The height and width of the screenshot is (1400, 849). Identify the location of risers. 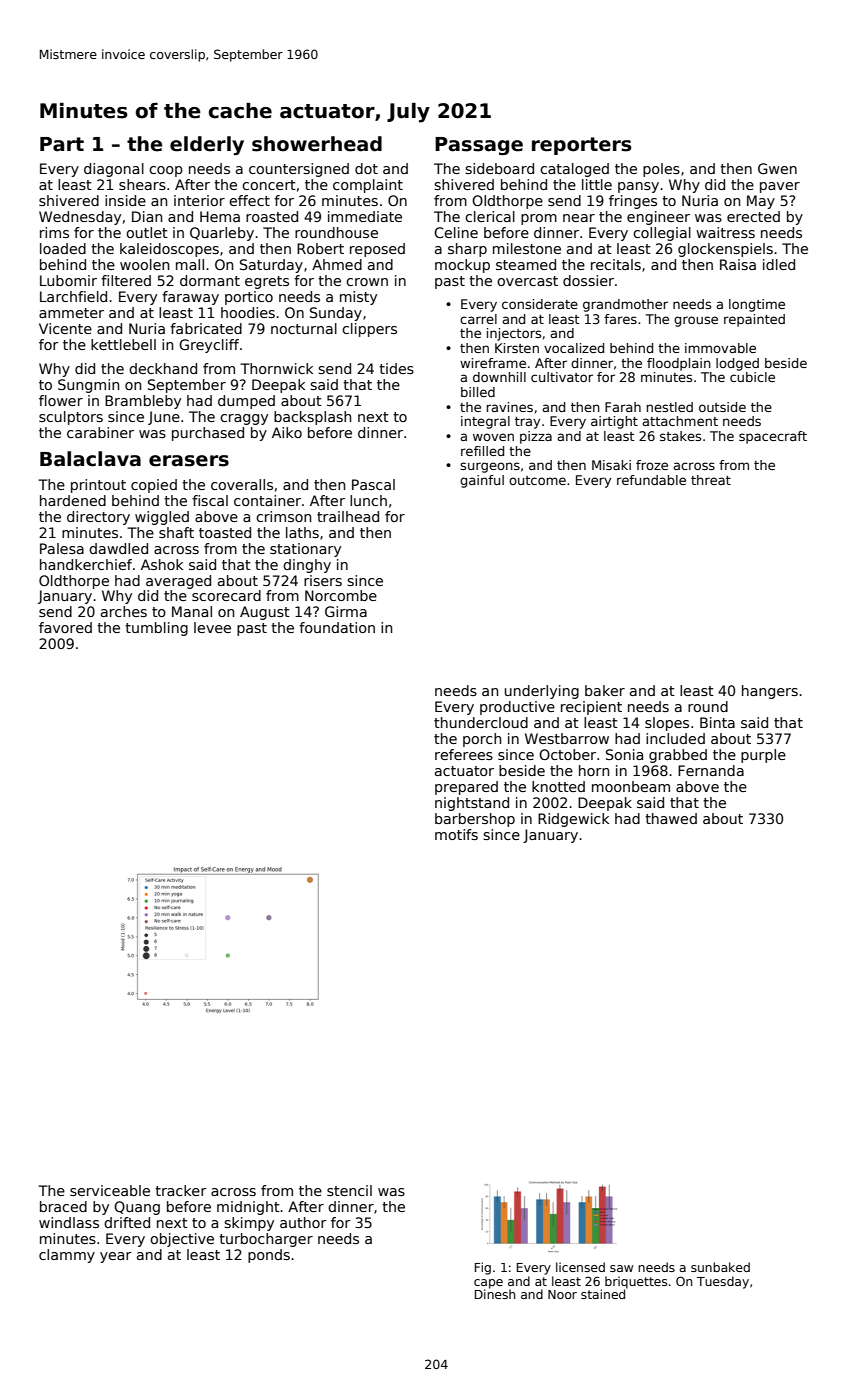
(323, 580).
